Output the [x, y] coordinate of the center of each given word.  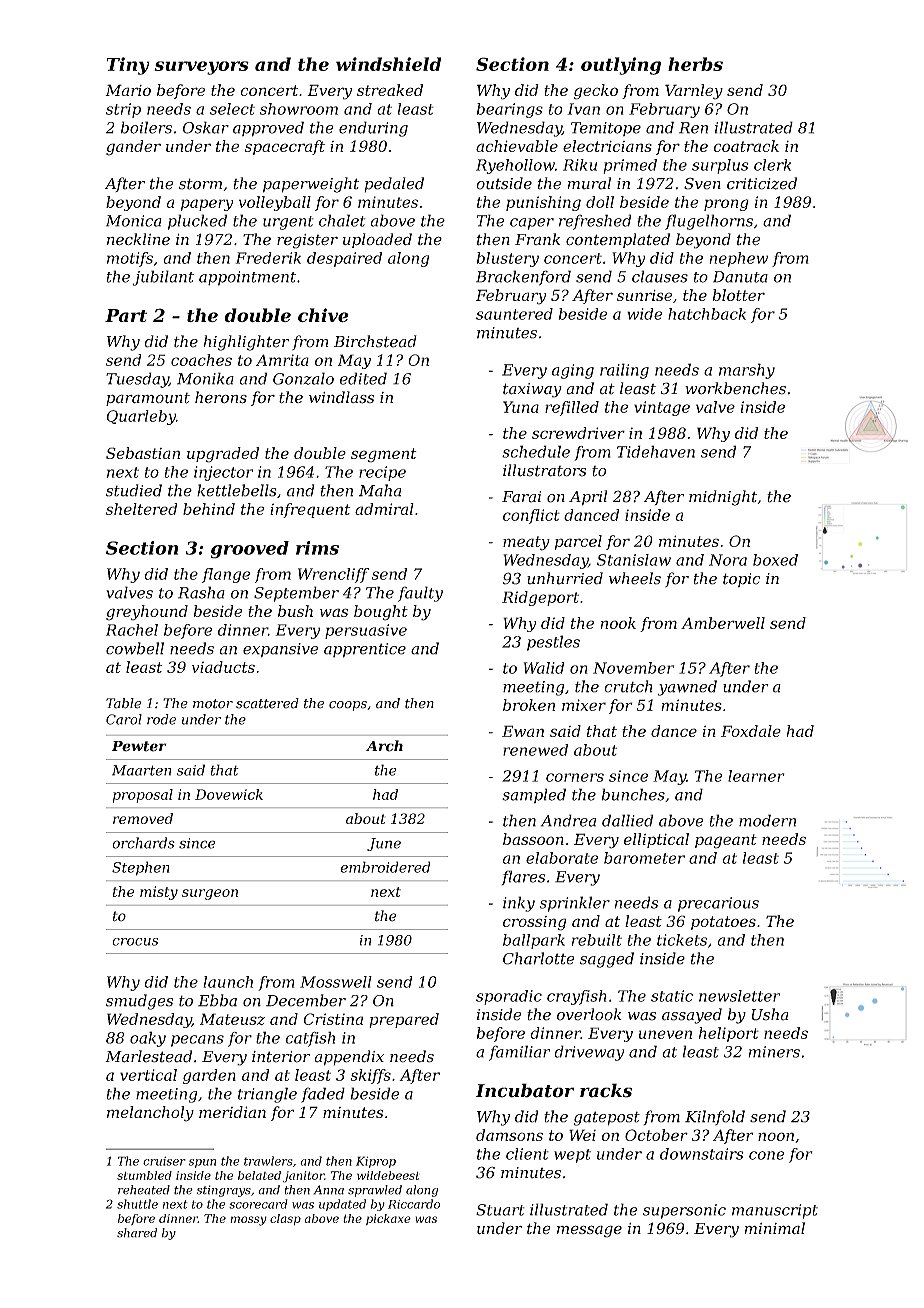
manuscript [775, 1211]
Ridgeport [540, 598]
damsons [509, 1135]
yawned [687, 688]
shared [137, 1233]
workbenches [735, 388]
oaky [148, 1039]
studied [134, 490]
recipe [382, 473]
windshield [388, 64]
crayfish [577, 997]
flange [226, 575]
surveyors [201, 68]
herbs [695, 64]
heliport [729, 1034]
